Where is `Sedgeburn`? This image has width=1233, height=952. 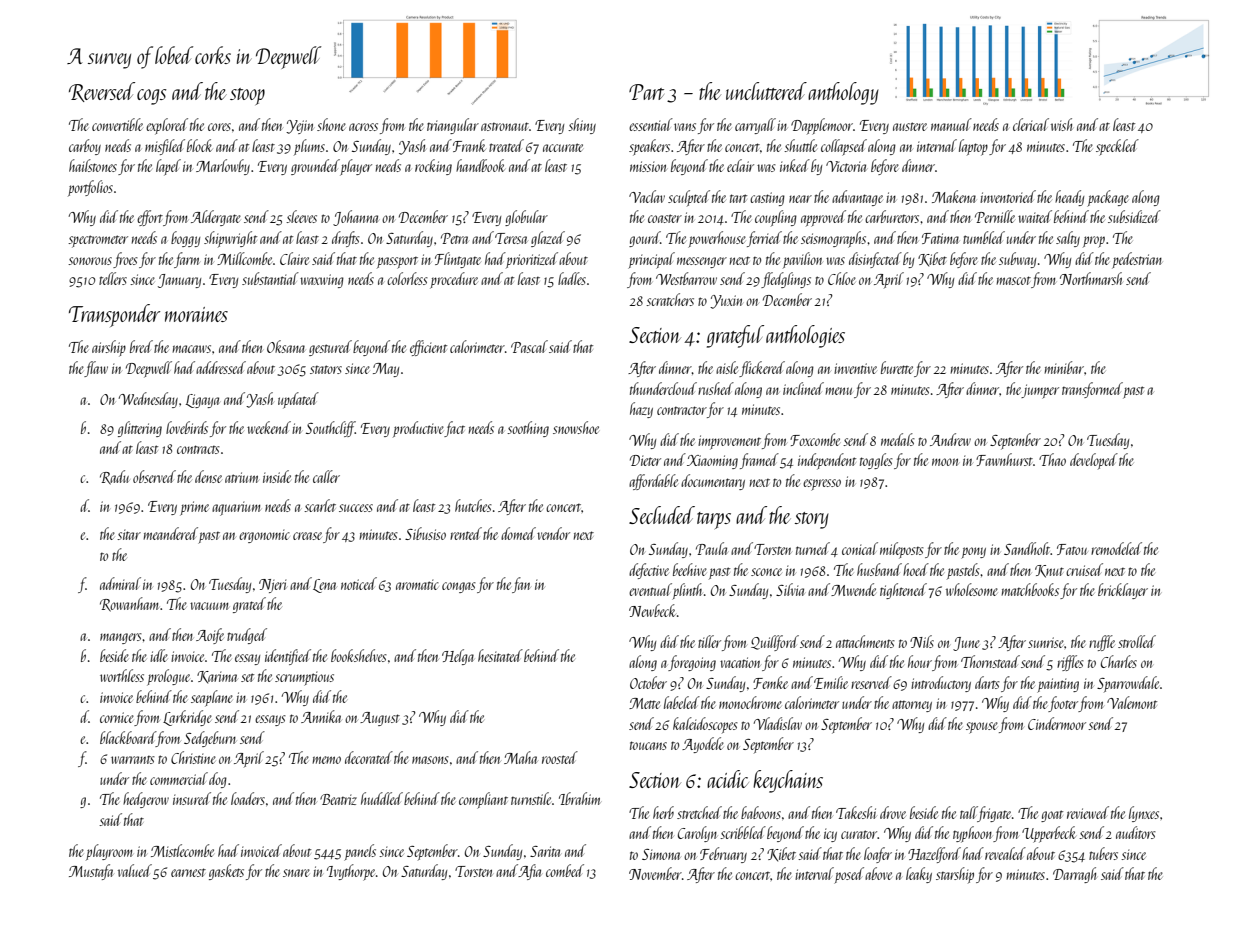
Sedgeburn is located at coordinates (210, 739).
